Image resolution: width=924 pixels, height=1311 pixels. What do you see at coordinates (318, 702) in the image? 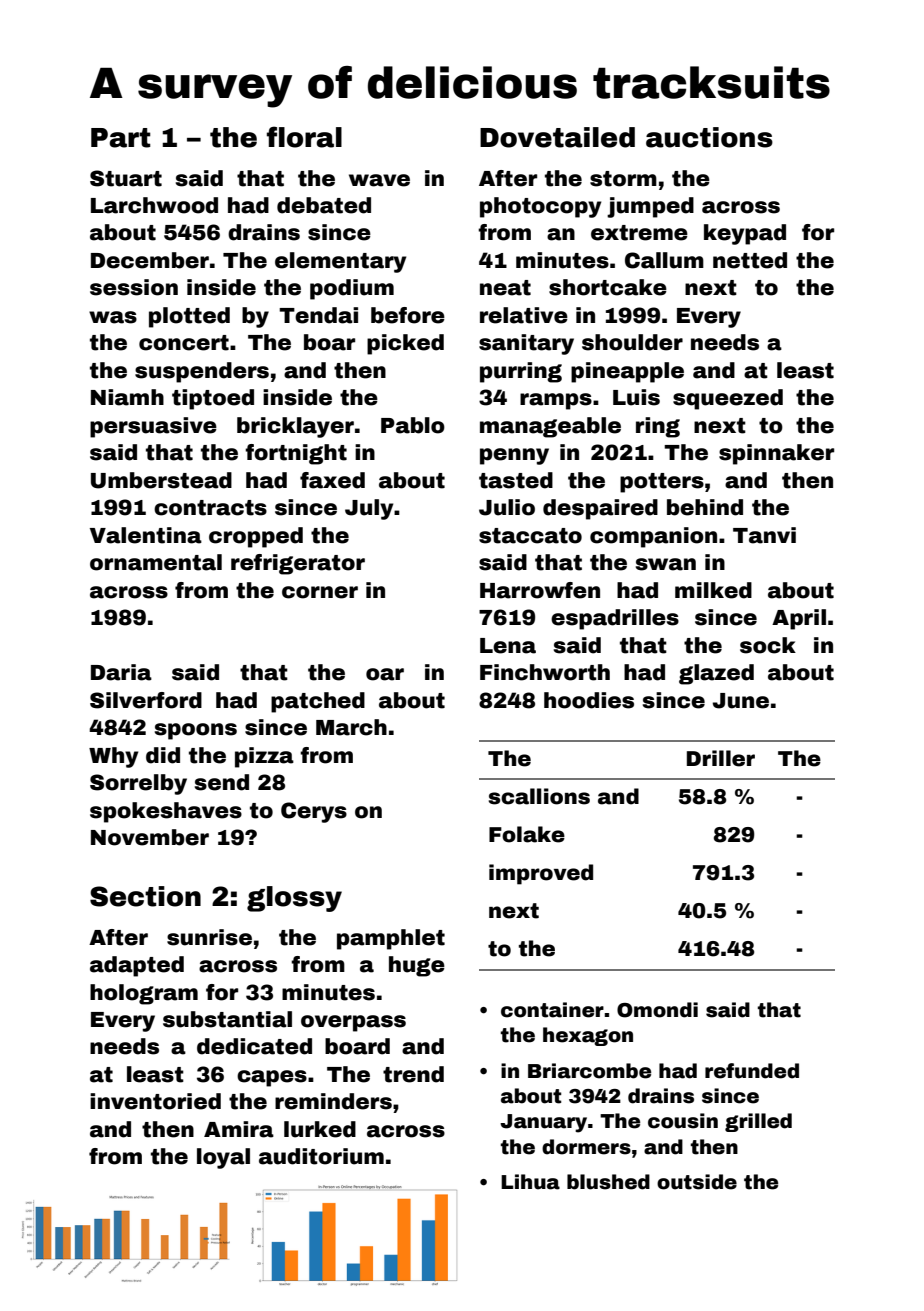
I see `patched` at bounding box center [318, 702].
